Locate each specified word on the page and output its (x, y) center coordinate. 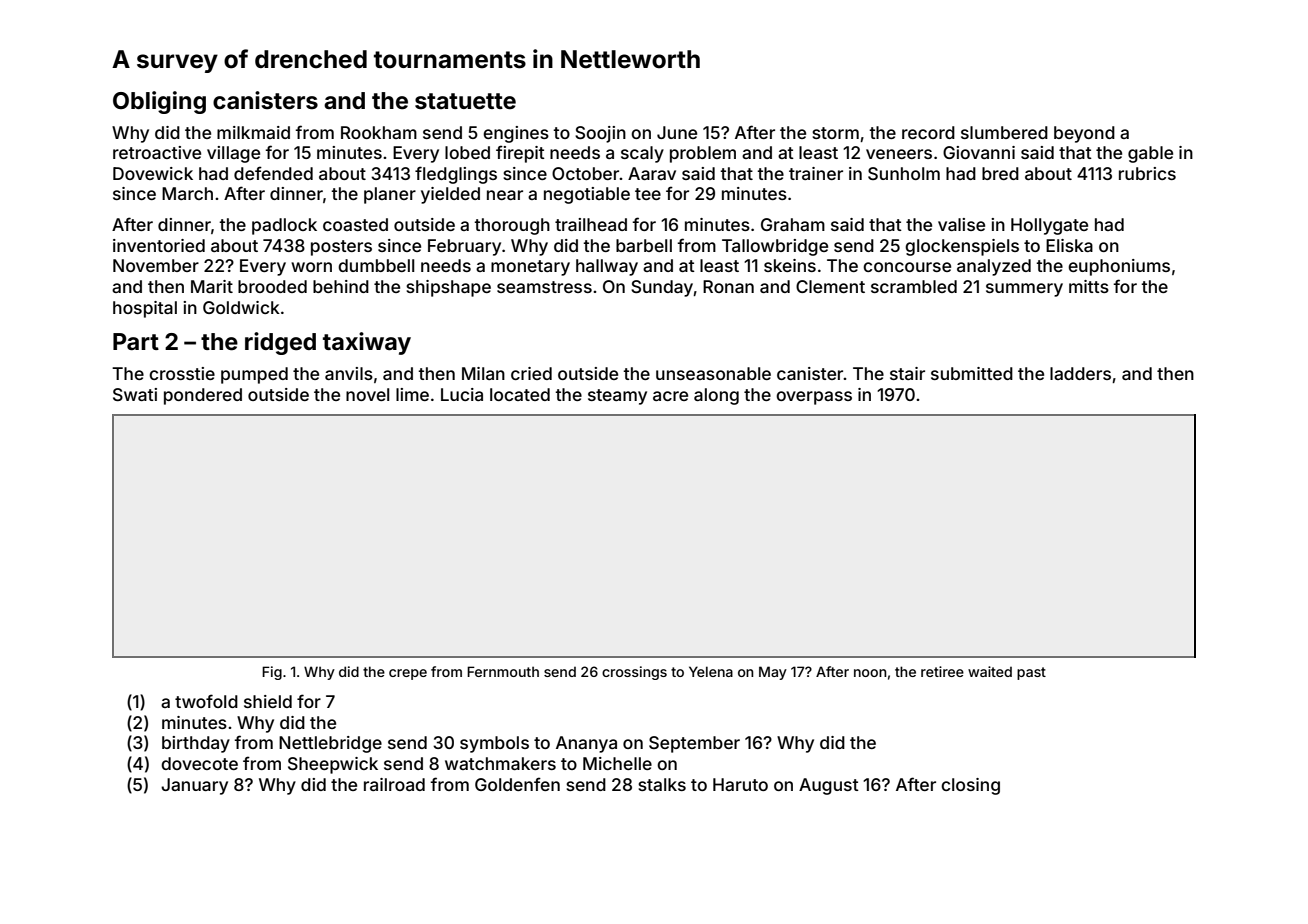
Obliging (159, 102)
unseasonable (713, 373)
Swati (135, 394)
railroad (394, 784)
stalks (662, 784)
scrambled (914, 286)
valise (961, 224)
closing (970, 786)
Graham (793, 224)
